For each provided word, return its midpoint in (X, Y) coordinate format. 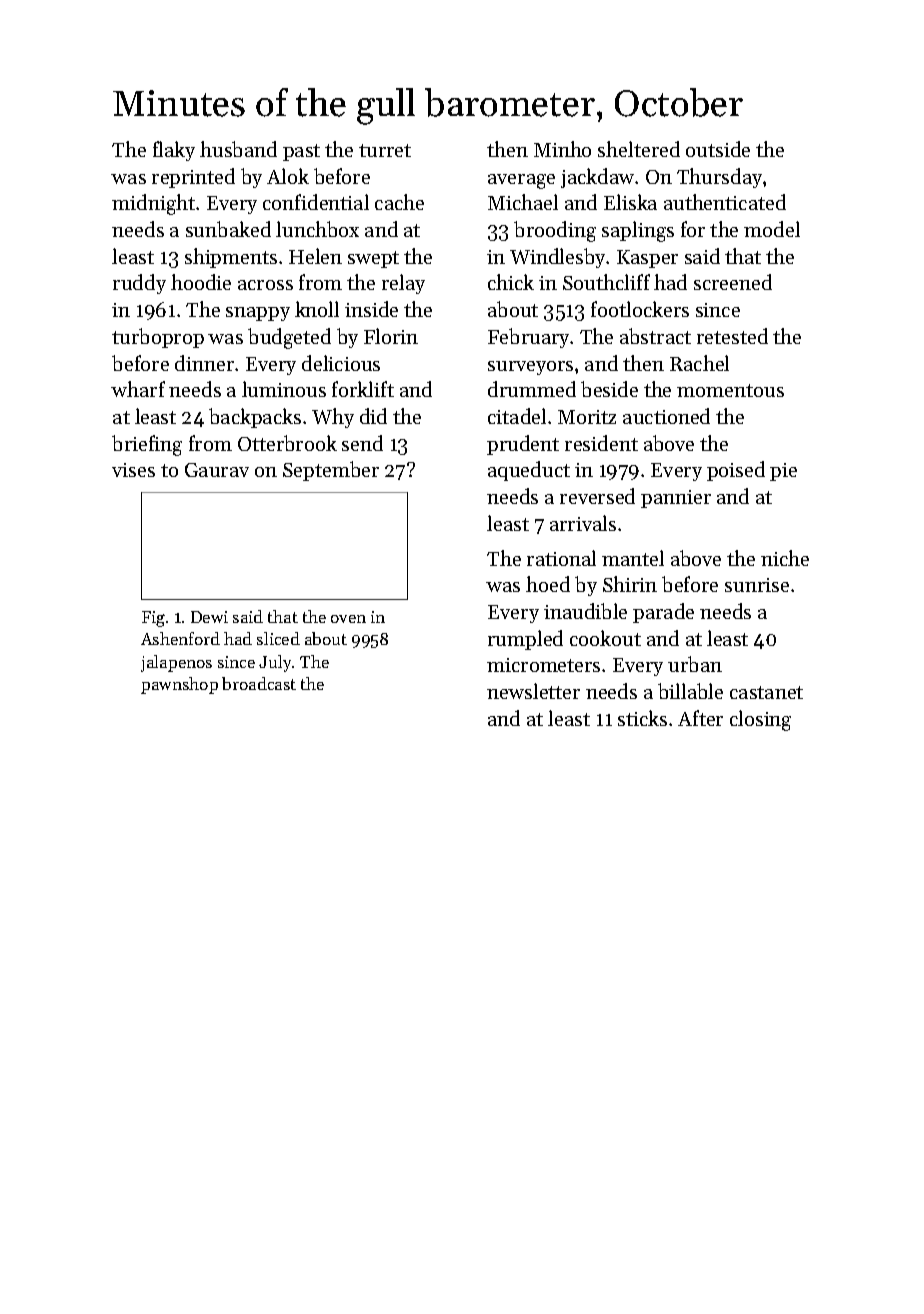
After (700, 718)
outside (718, 149)
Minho (562, 149)
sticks (642, 718)
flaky (174, 151)
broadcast (259, 683)
